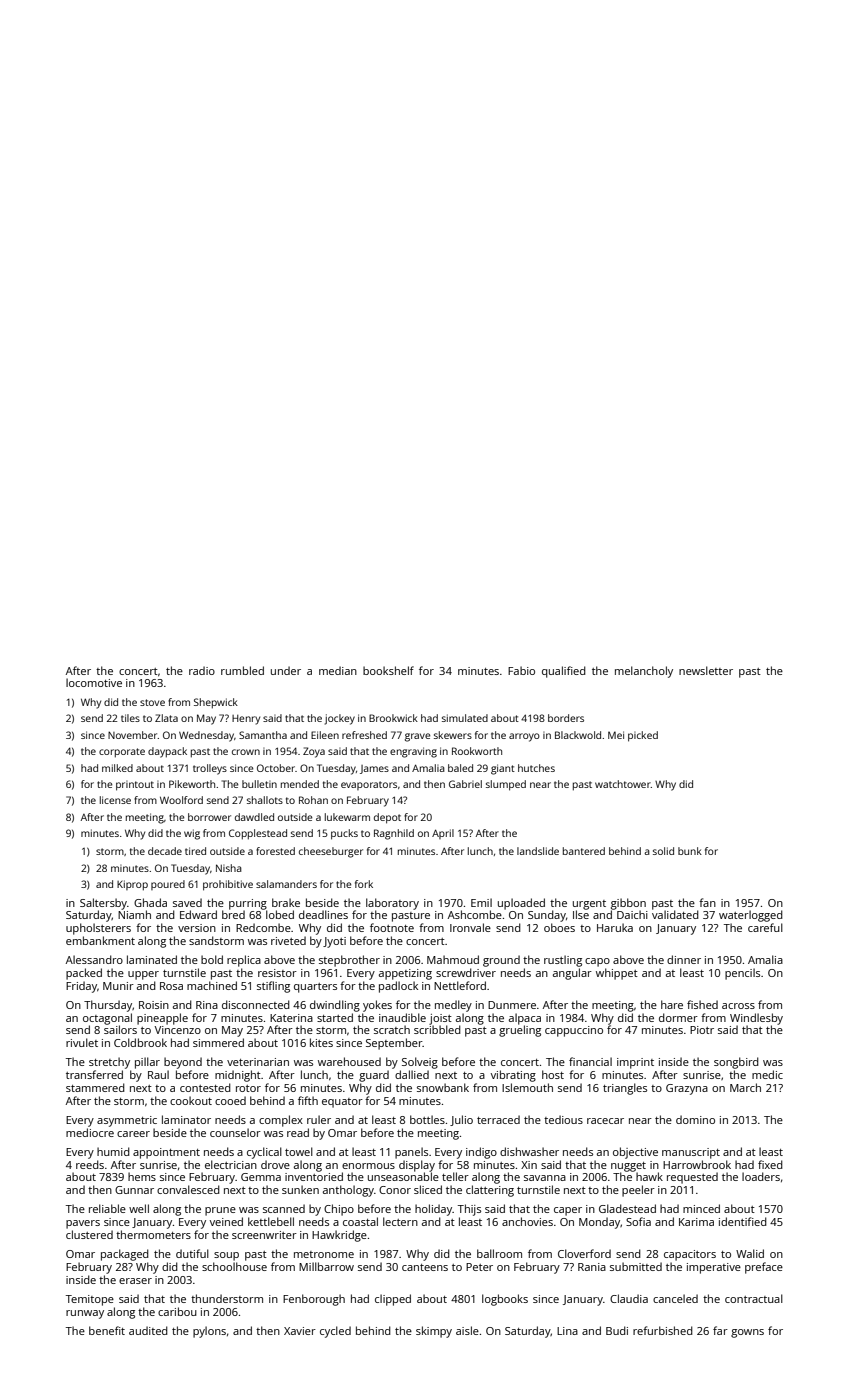 The image size is (849, 1400). Describe the element at coordinates (242, 670) in the screenshot. I see `rumbled` at that location.
